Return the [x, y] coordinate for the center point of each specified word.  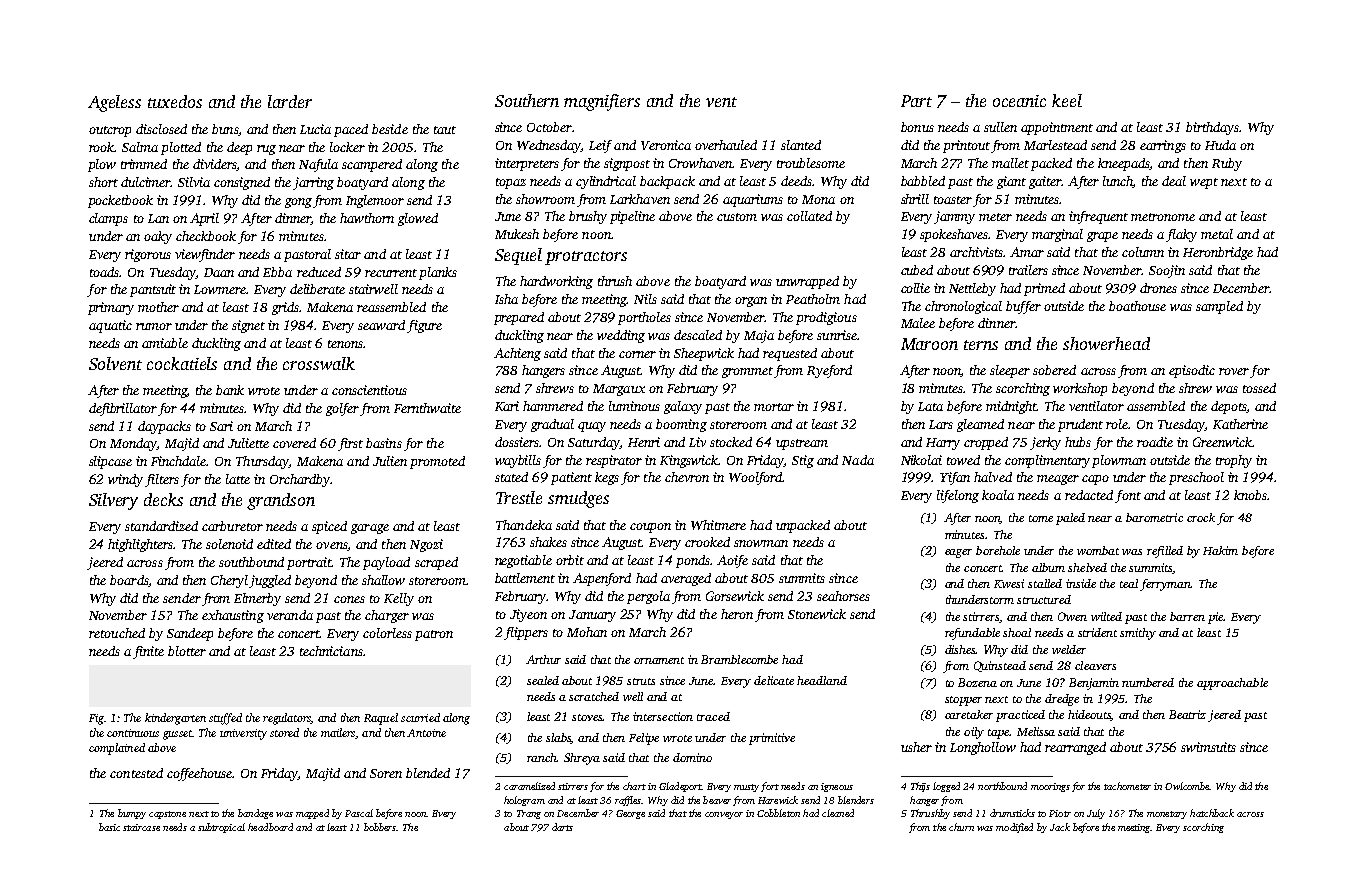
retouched [117, 633]
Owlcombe [1187, 786]
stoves [587, 717]
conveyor [724, 815]
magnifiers [602, 102]
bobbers [380, 827]
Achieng [517, 354]
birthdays [1212, 128]
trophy [1234, 461]
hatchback [1212, 813]
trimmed [144, 164]
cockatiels [182, 363]
